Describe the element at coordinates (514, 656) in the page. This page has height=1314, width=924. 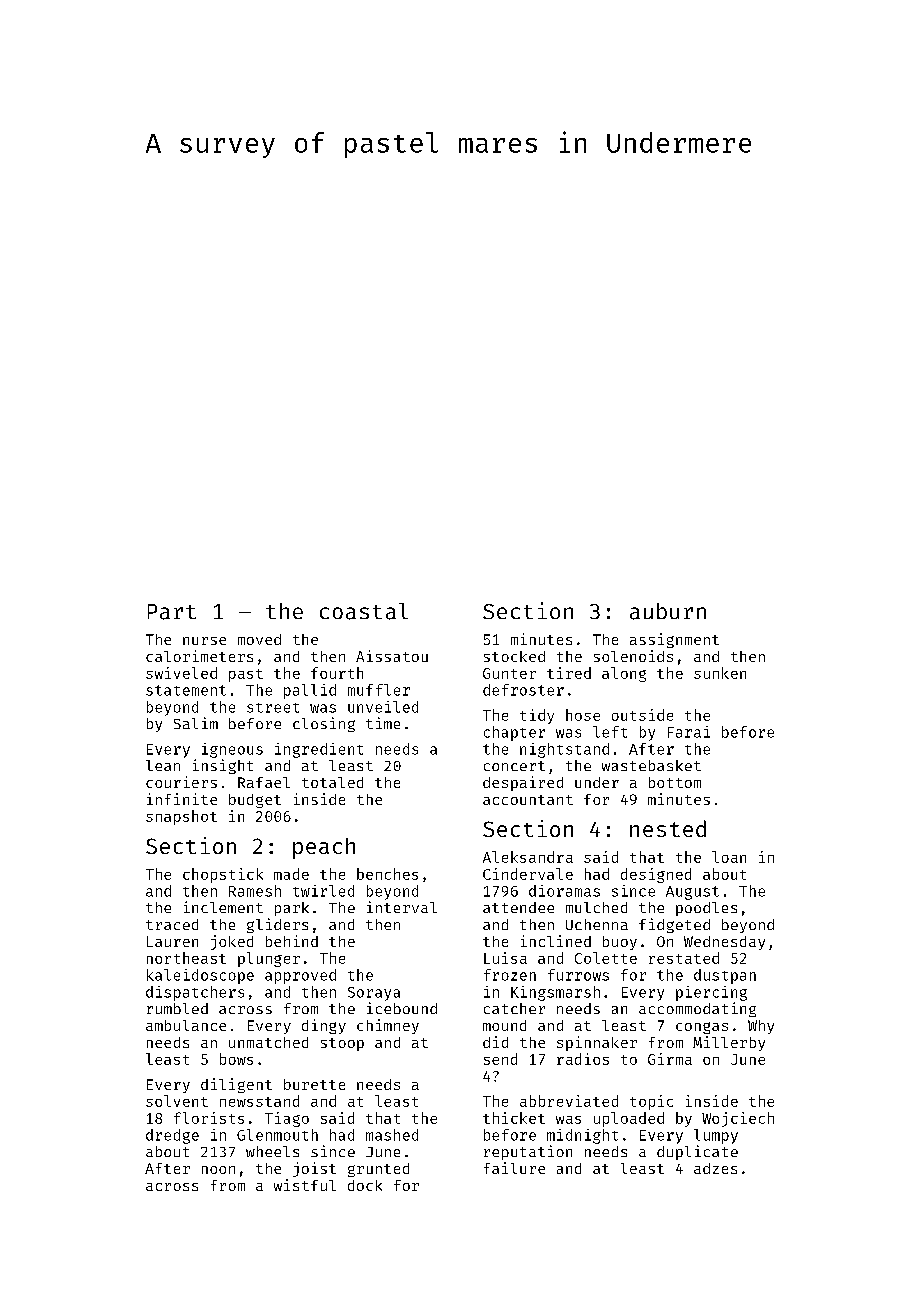
I see `stocked` at that location.
